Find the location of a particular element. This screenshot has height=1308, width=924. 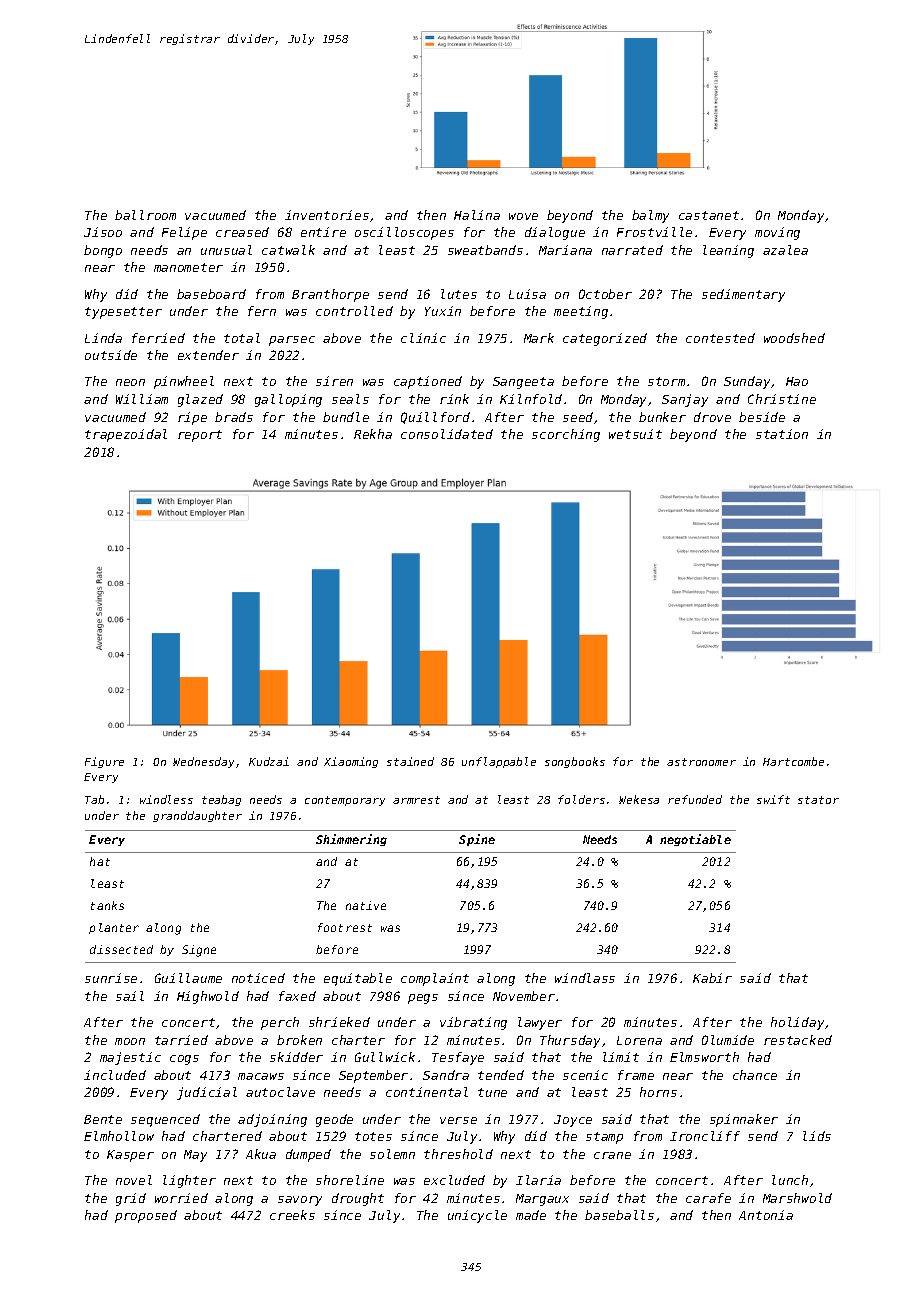

captioned is located at coordinates (428, 382).
